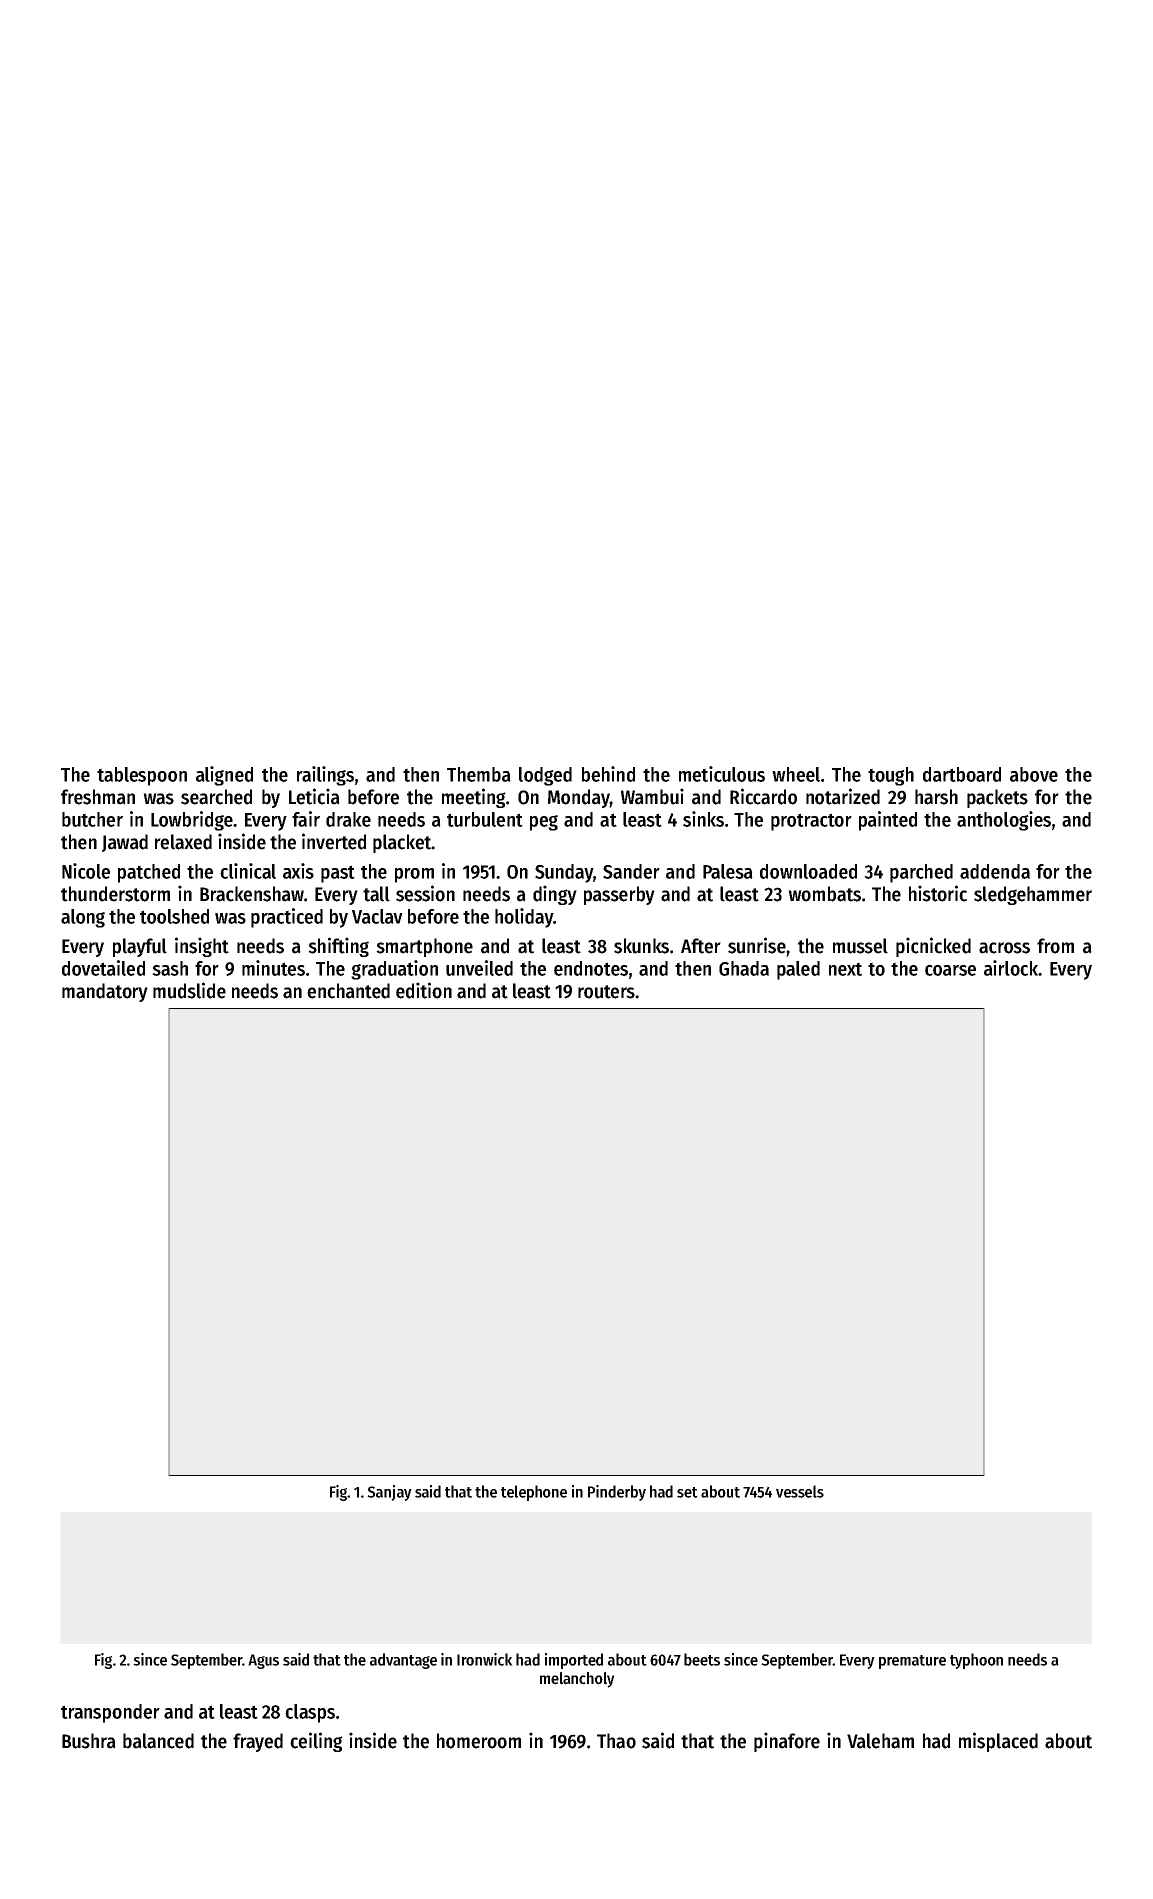 The width and height of the screenshot is (1153, 1899). What do you see at coordinates (534, 1493) in the screenshot?
I see `telephone` at bounding box center [534, 1493].
